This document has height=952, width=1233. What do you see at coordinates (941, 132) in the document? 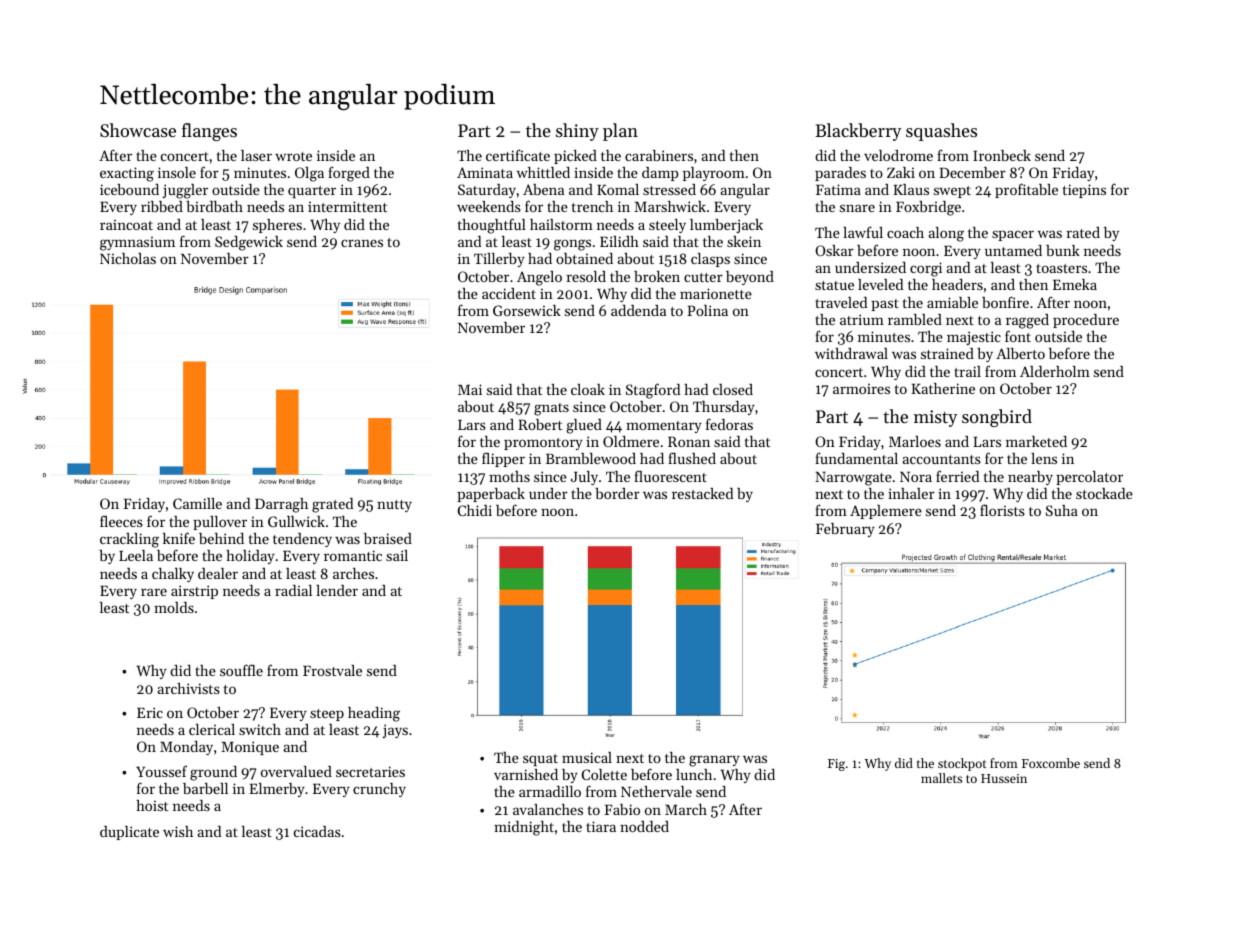
I see `squashes` at bounding box center [941, 132].
